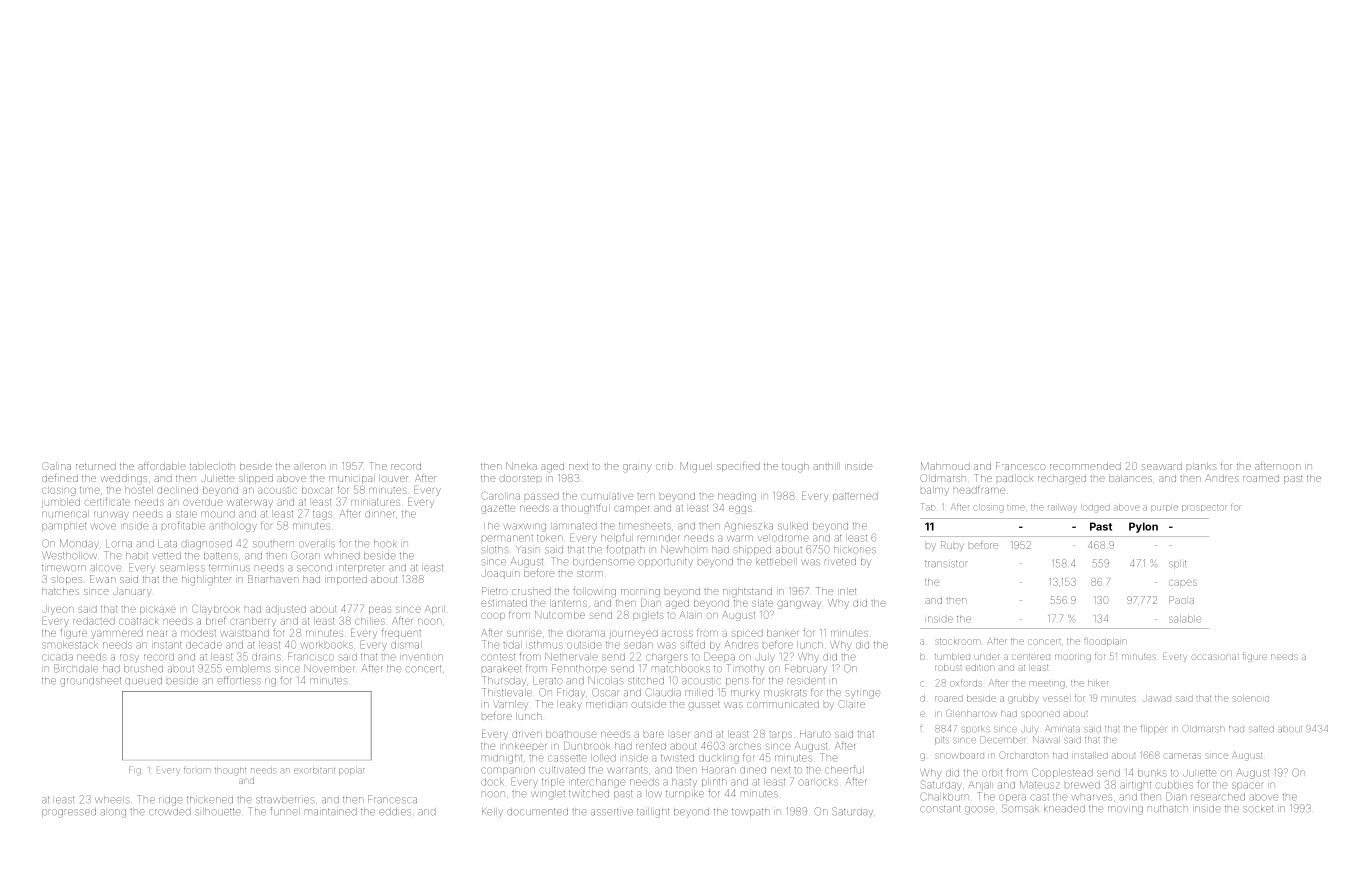  What do you see at coordinates (229, 568) in the image?
I see `terminus` at bounding box center [229, 568].
